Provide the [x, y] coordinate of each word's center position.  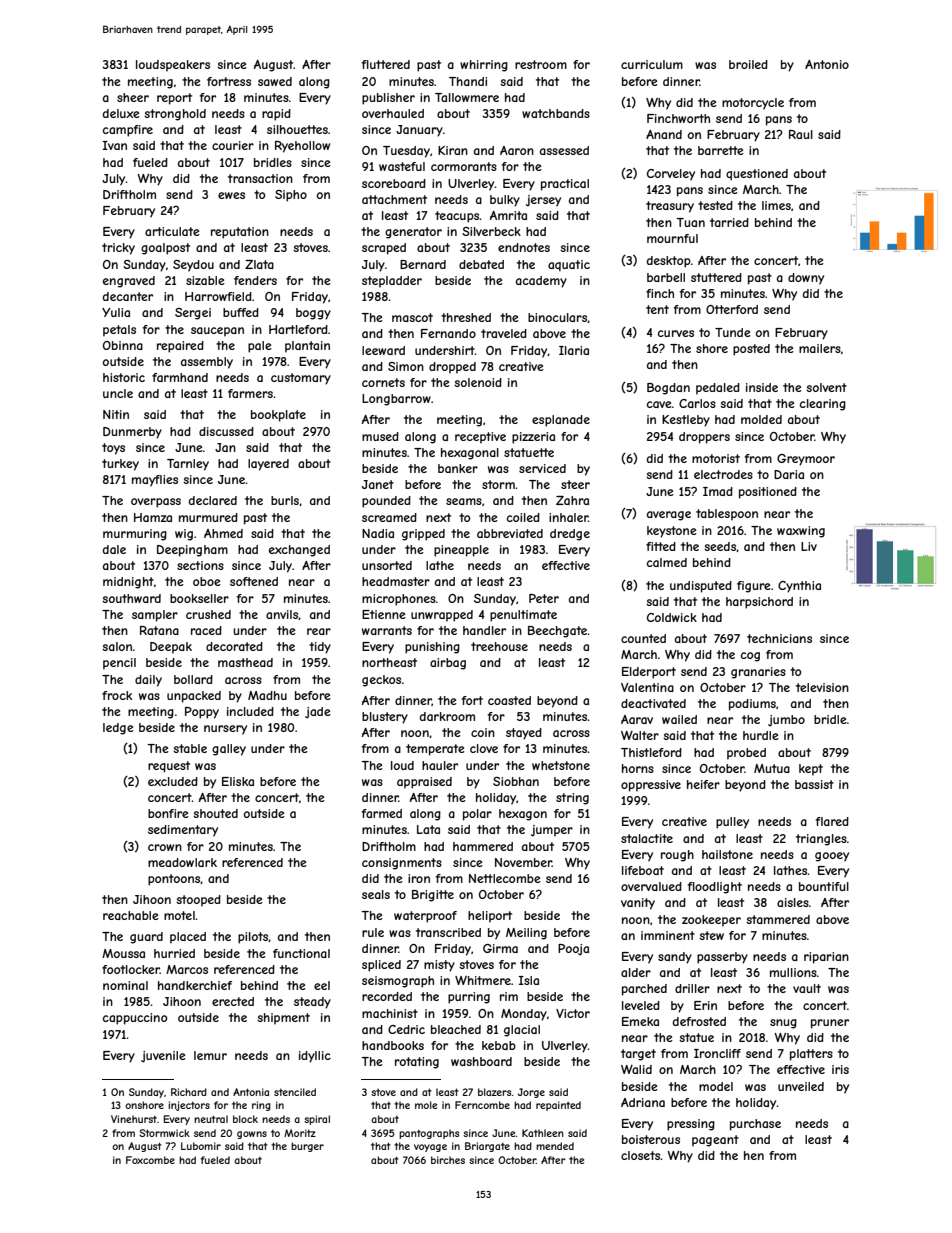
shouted [215, 813]
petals [119, 331]
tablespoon [727, 515]
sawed [275, 81]
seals [376, 894]
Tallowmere [467, 97]
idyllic [315, 1057]
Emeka [640, 1021]
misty [439, 966]
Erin [705, 1005]
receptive [480, 438]
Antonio [827, 64]
